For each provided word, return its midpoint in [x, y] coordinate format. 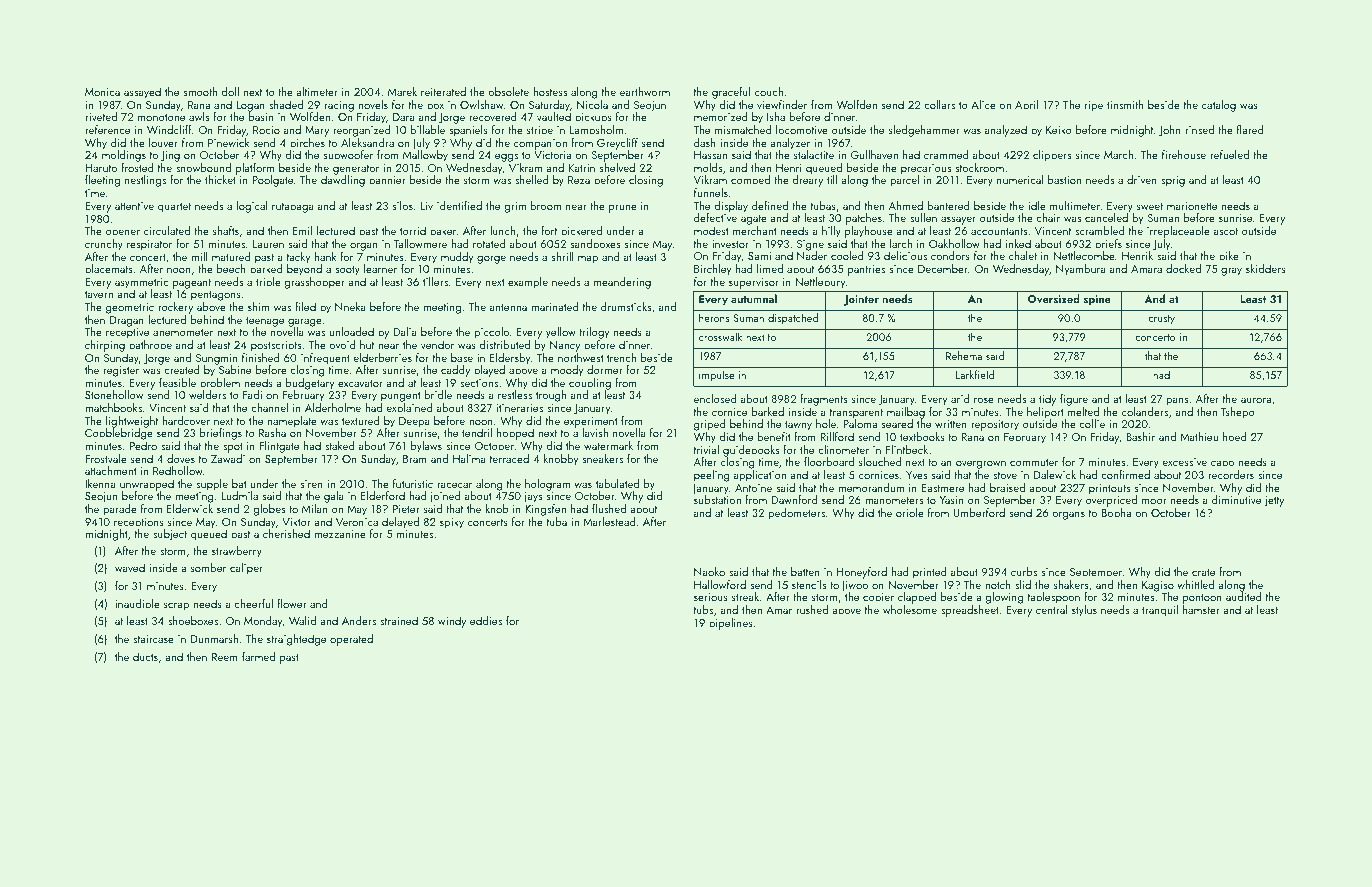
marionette [1192, 206]
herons [714, 317]
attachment [111, 470]
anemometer [183, 332]
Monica [102, 92]
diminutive [1236, 499]
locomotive [802, 129]
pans [1177, 401]
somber [208, 567]
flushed [609, 508]
